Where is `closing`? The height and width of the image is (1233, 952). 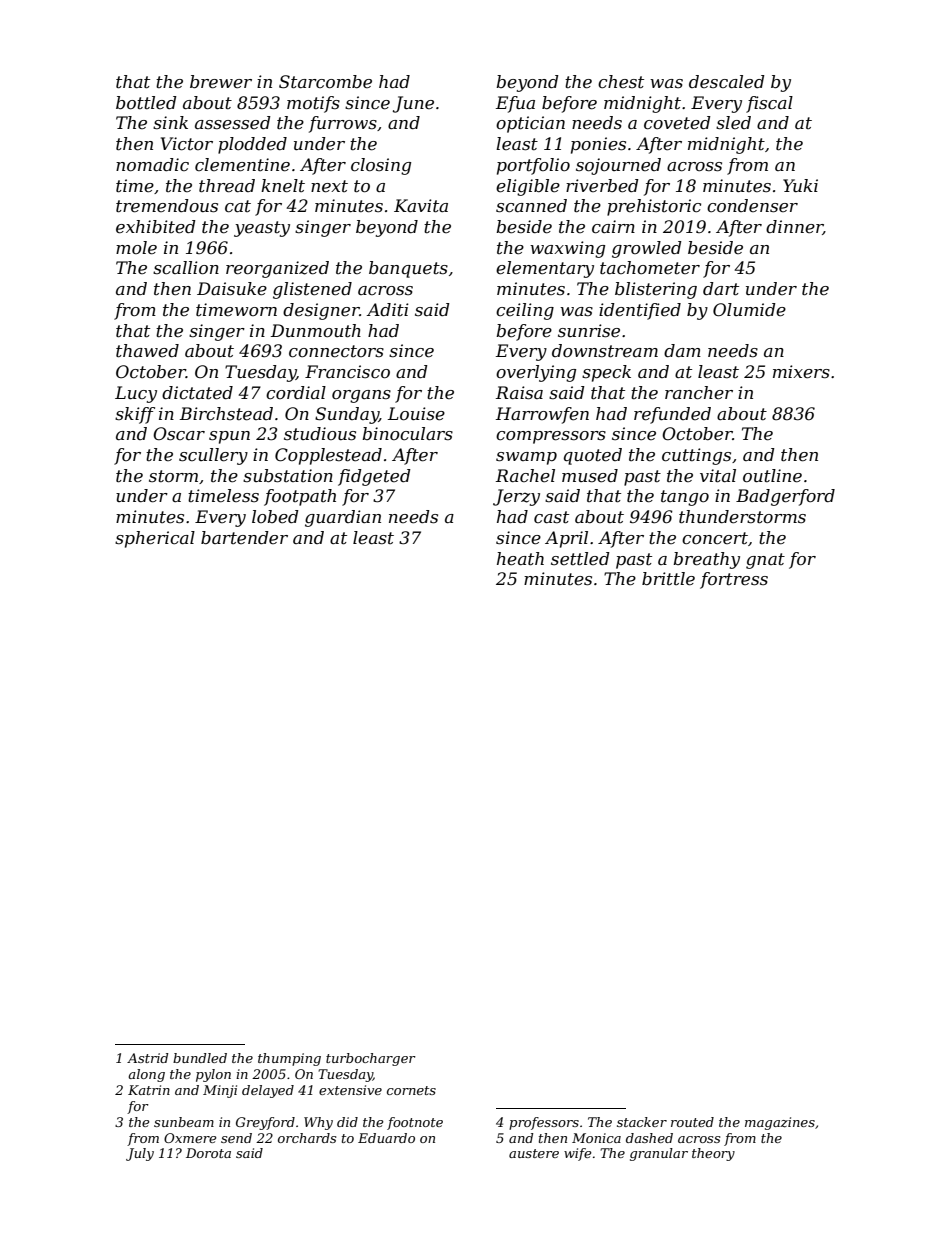
closing is located at coordinates (381, 166).
